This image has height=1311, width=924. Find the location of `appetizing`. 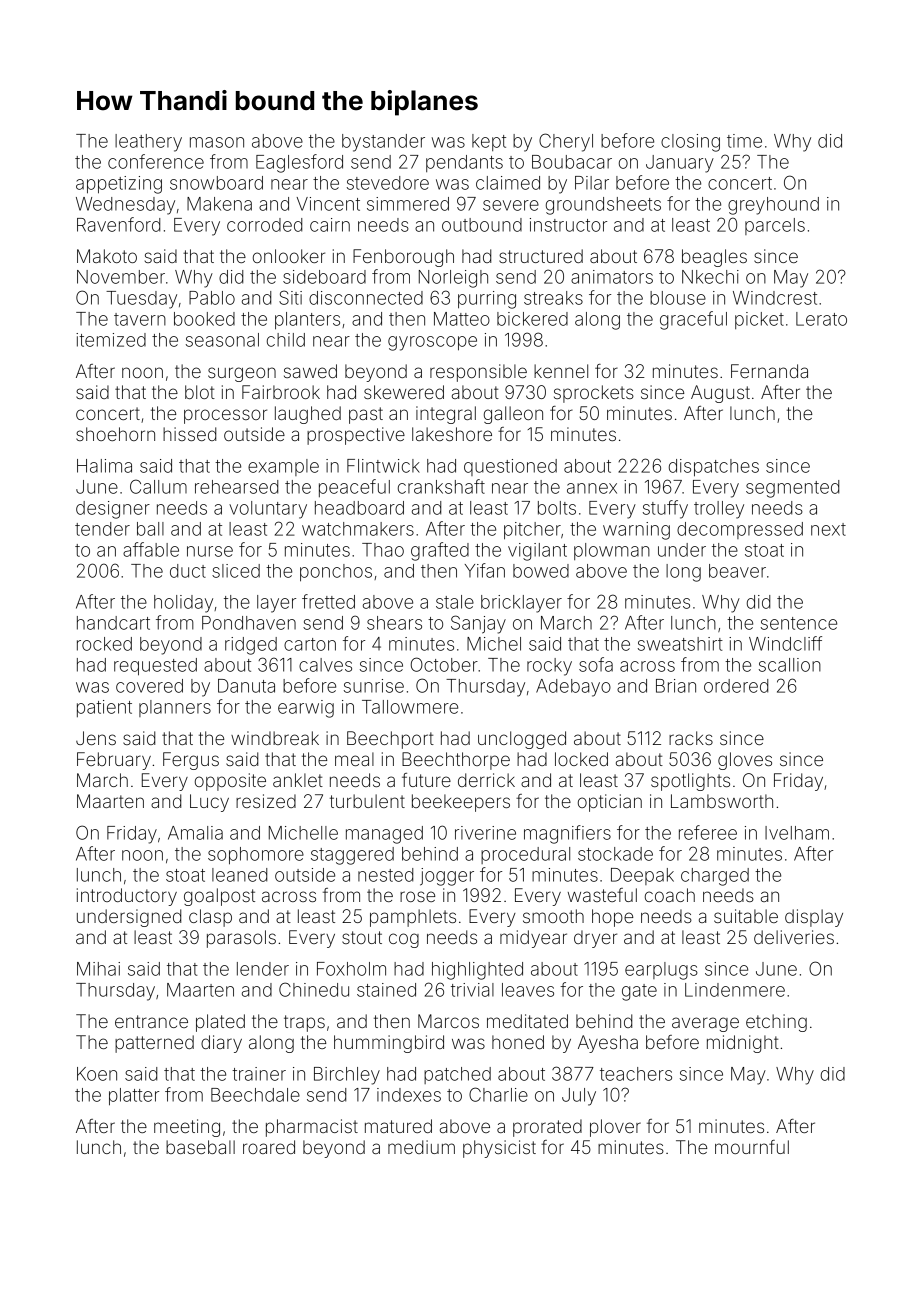

appetizing is located at coordinates (119, 185).
